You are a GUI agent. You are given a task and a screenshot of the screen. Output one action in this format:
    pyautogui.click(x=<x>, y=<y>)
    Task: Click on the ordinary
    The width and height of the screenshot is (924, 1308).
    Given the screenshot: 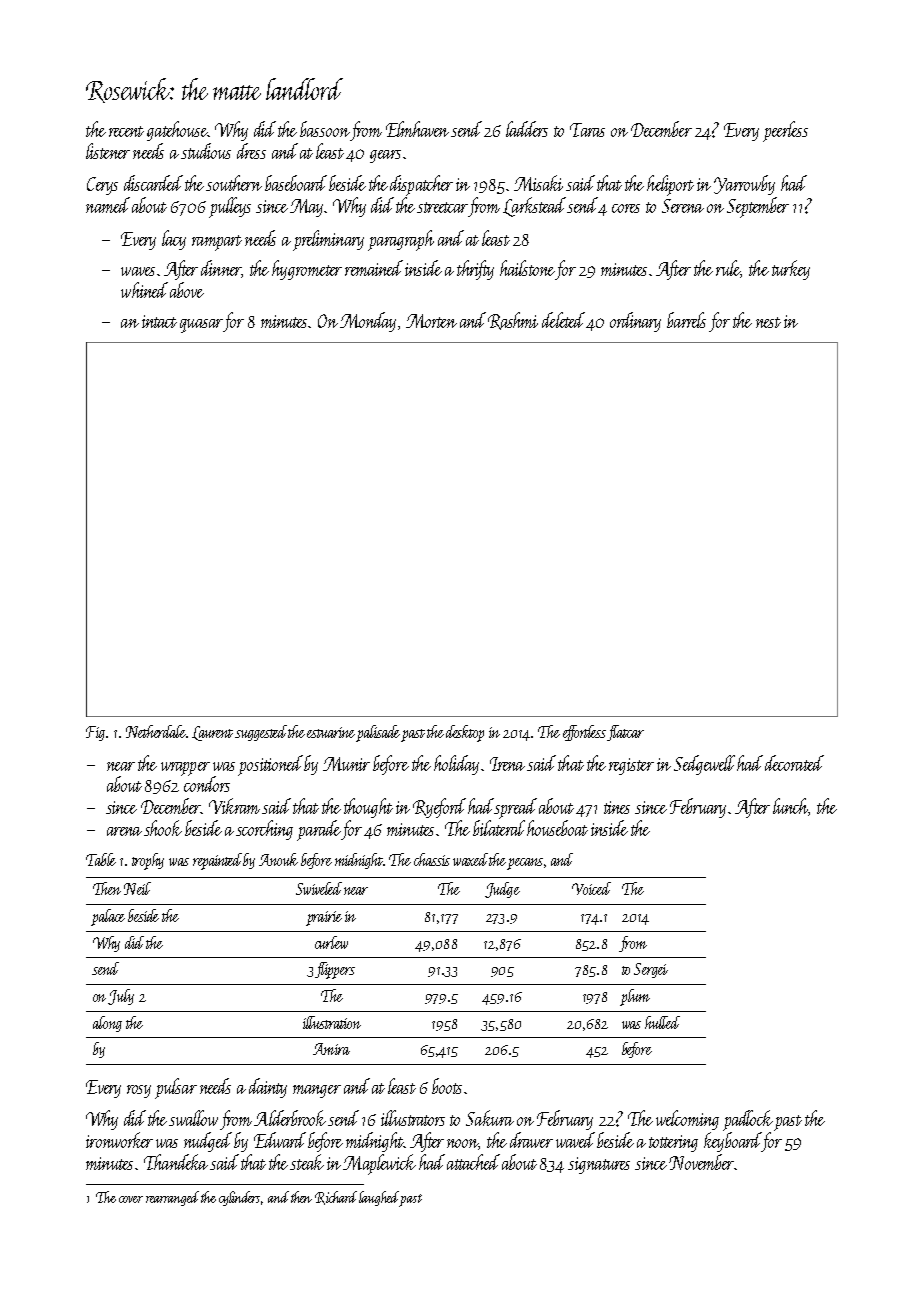 What is the action you would take?
    pyautogui.click(x=635, y=322)
